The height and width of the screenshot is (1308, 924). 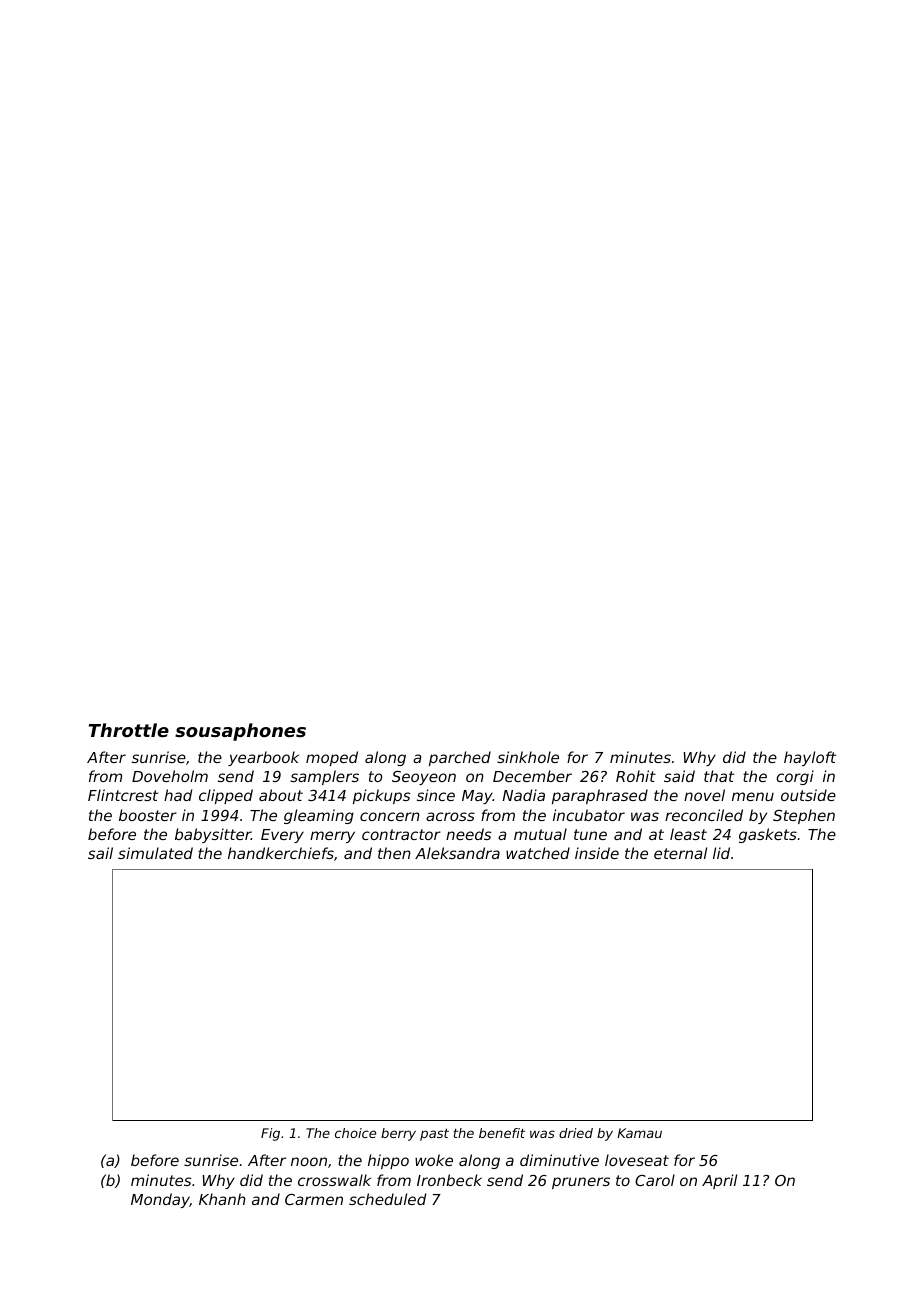 I want to click on sousaphones, so click(x=240, y=732).
